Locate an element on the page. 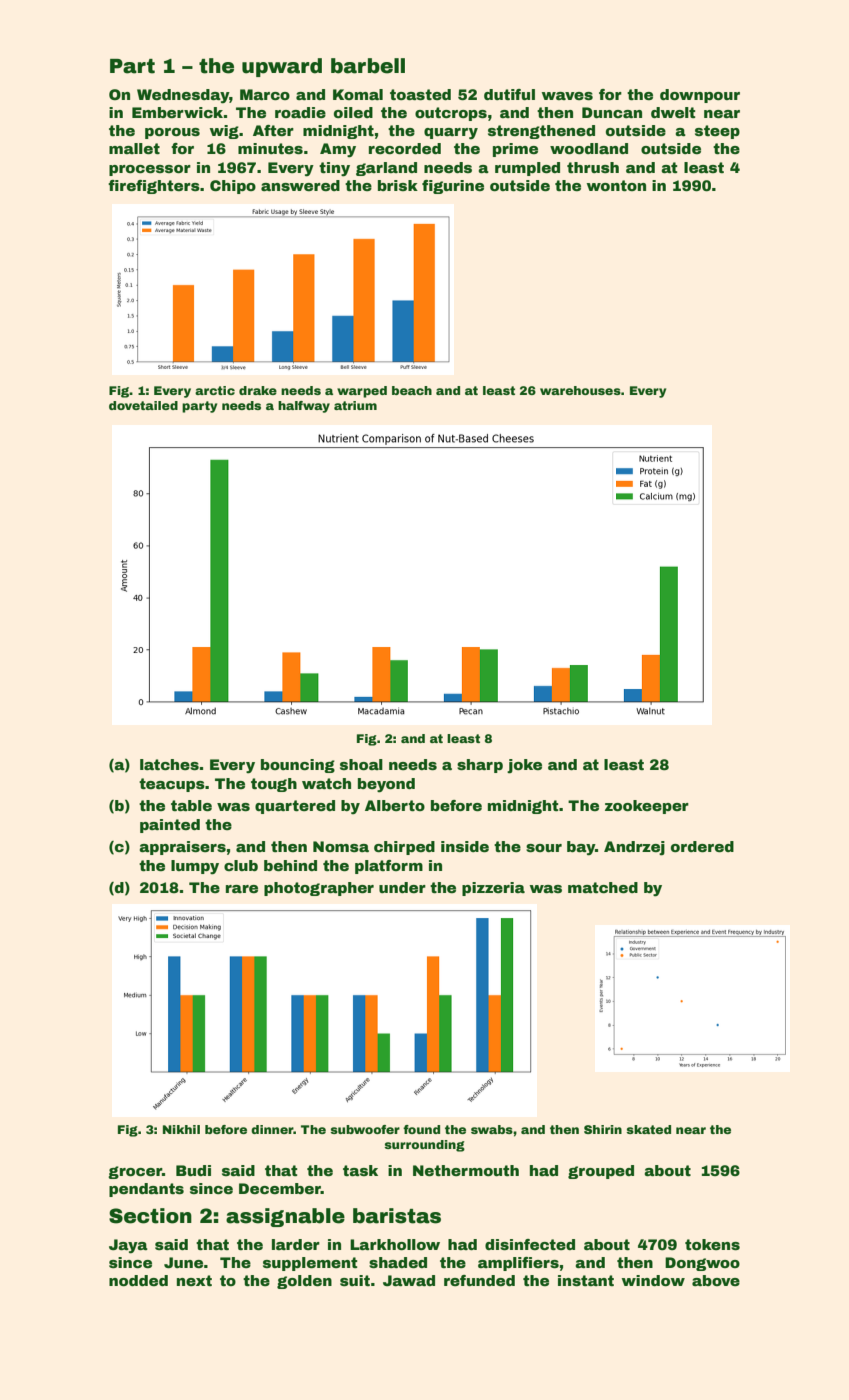 This document has width=849, height=1400. Duncan is located at coordinates (612, 112).
